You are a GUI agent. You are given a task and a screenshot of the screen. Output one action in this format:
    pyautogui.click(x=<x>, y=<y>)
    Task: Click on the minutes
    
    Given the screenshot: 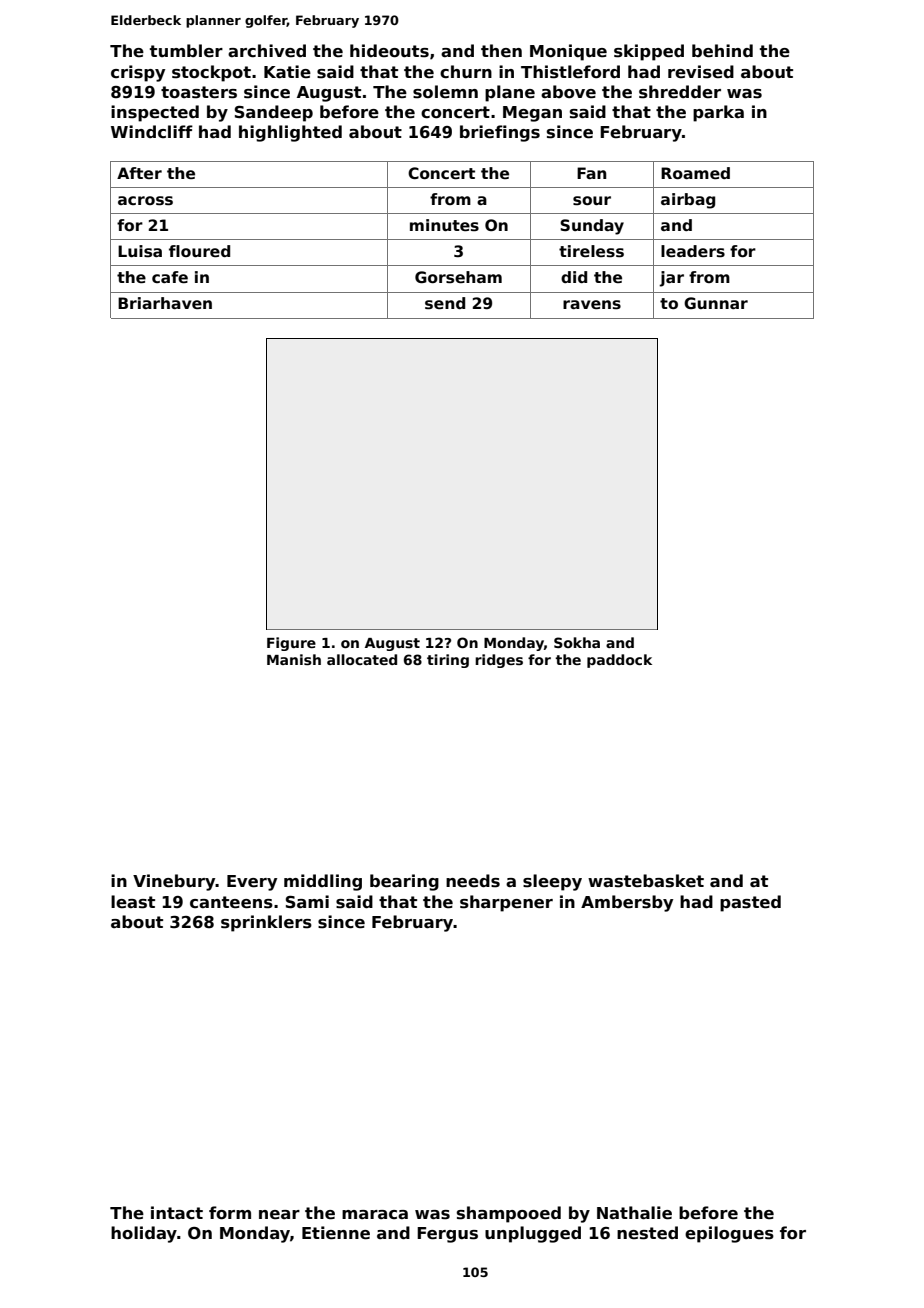 What is the action you would take?
    pyautogui.click(x=444, y=225)
